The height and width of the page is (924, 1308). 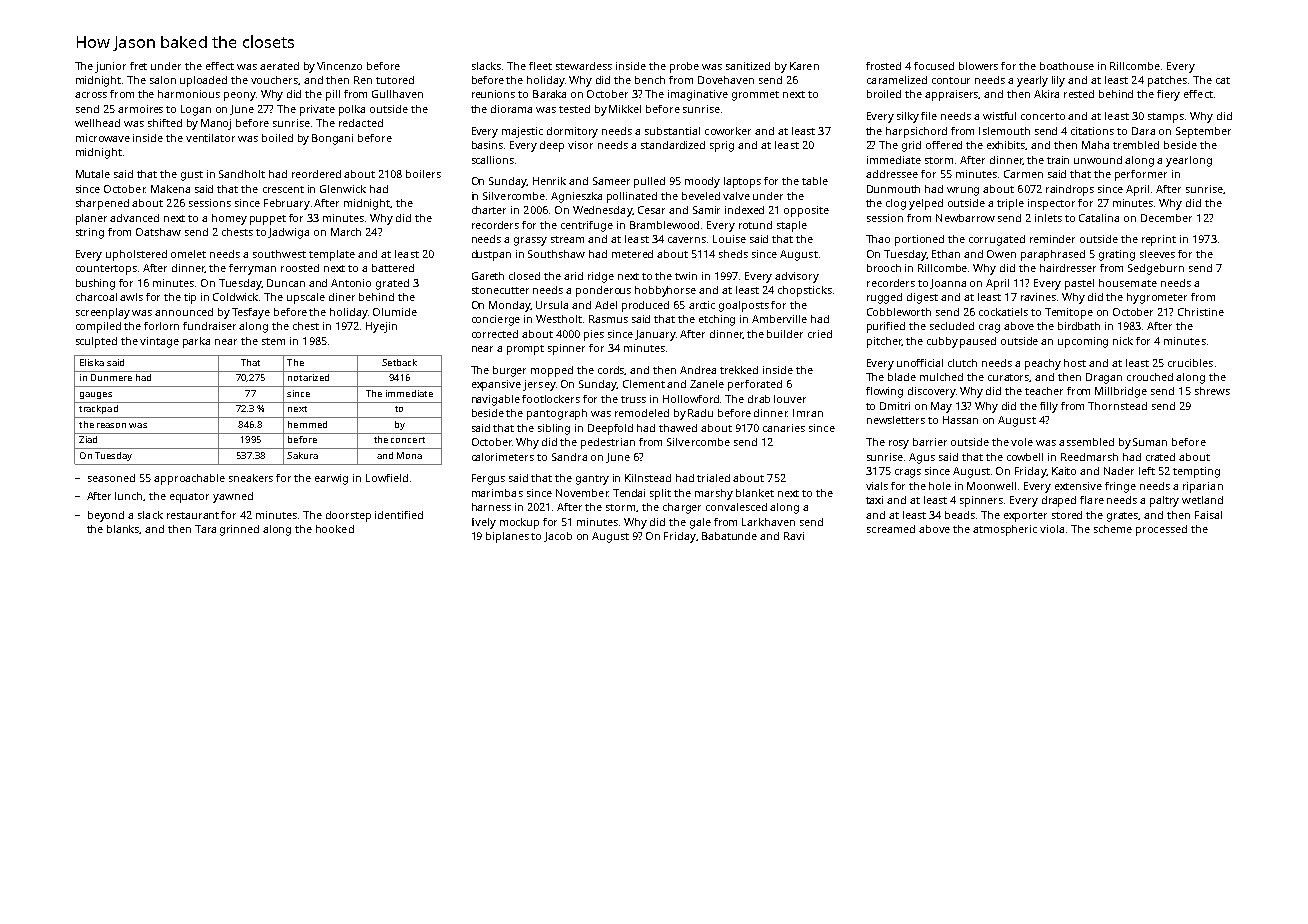 What do you see at coordinates (1067, 66) in the page?
I see `boathouse` at bounding box center [1067, 66].
